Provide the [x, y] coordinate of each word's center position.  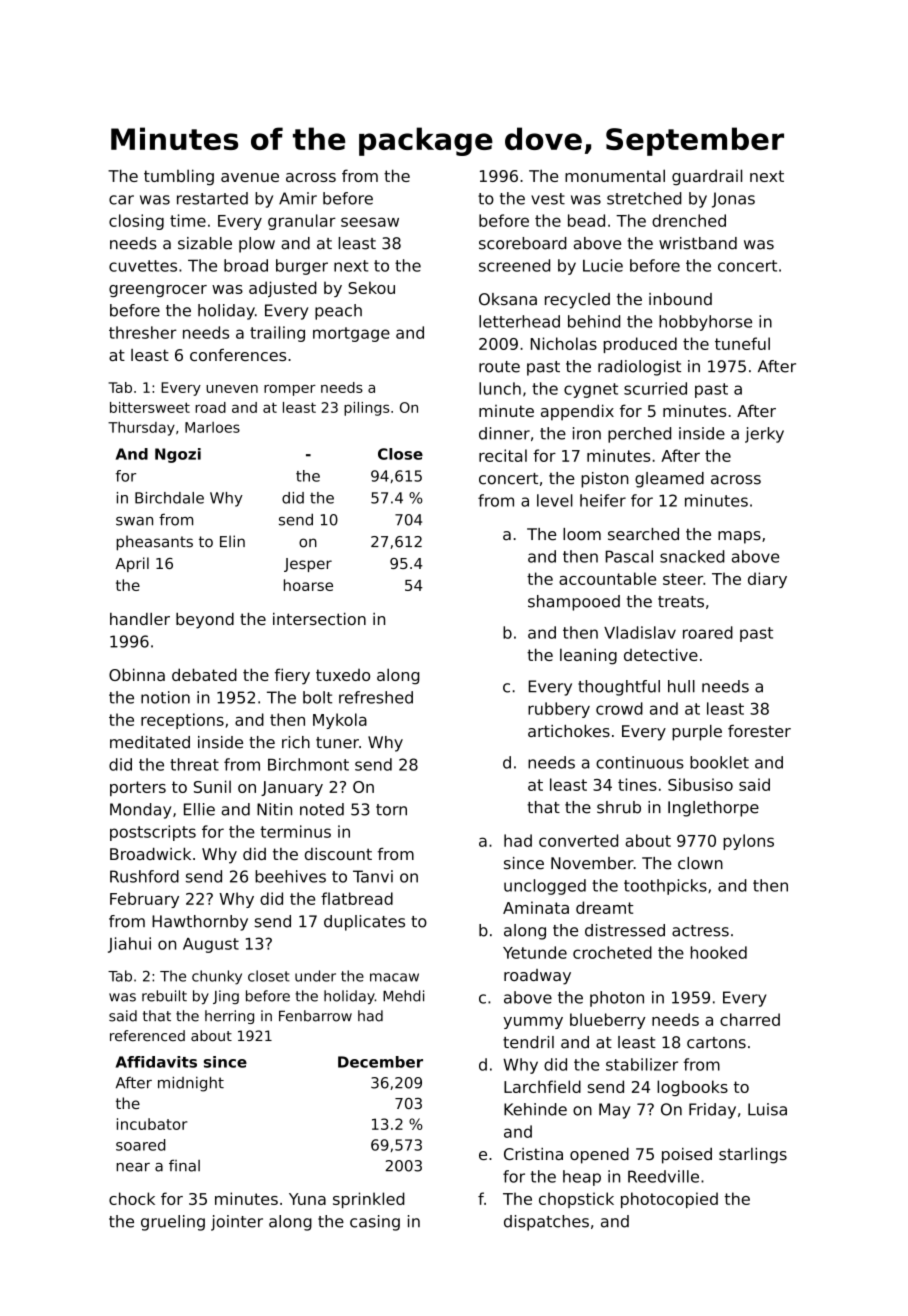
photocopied [669, 1200]
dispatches [546, 1223]
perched [639, 435]
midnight [191, 1084]
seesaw [370, 222]
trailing [277, 334]
